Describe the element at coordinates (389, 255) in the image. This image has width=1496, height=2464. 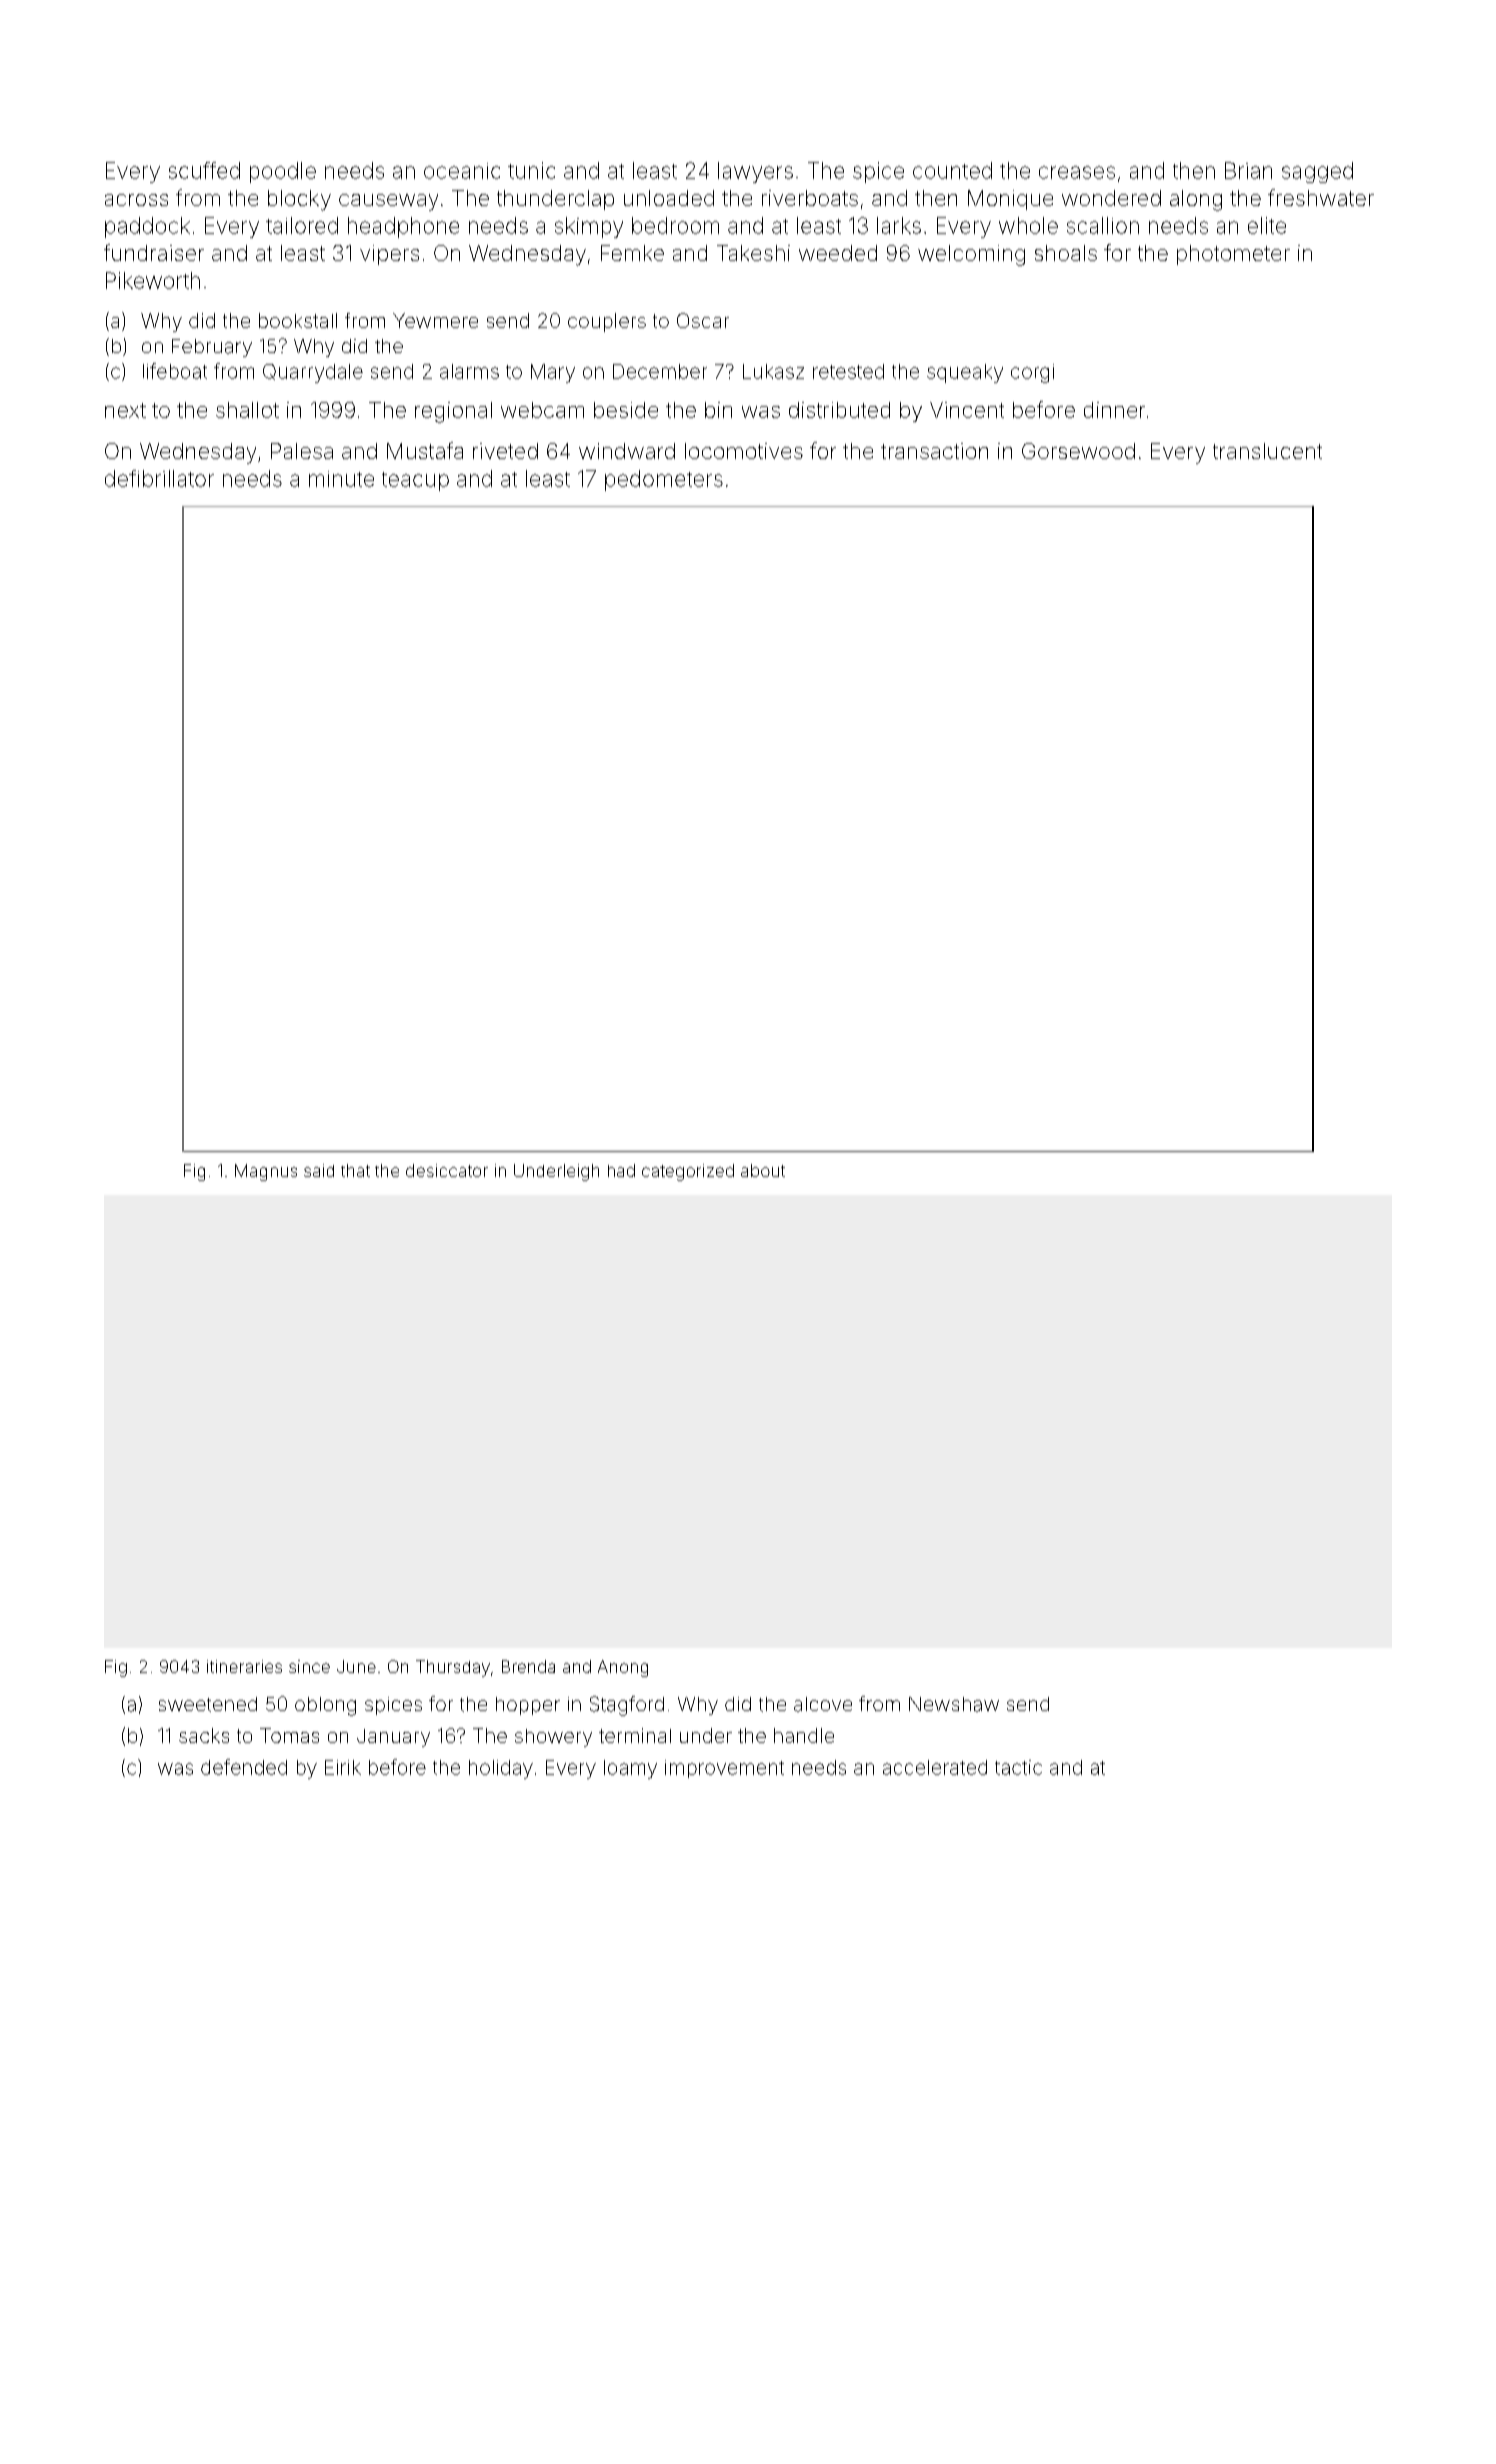
I see `vipers` at that location.
